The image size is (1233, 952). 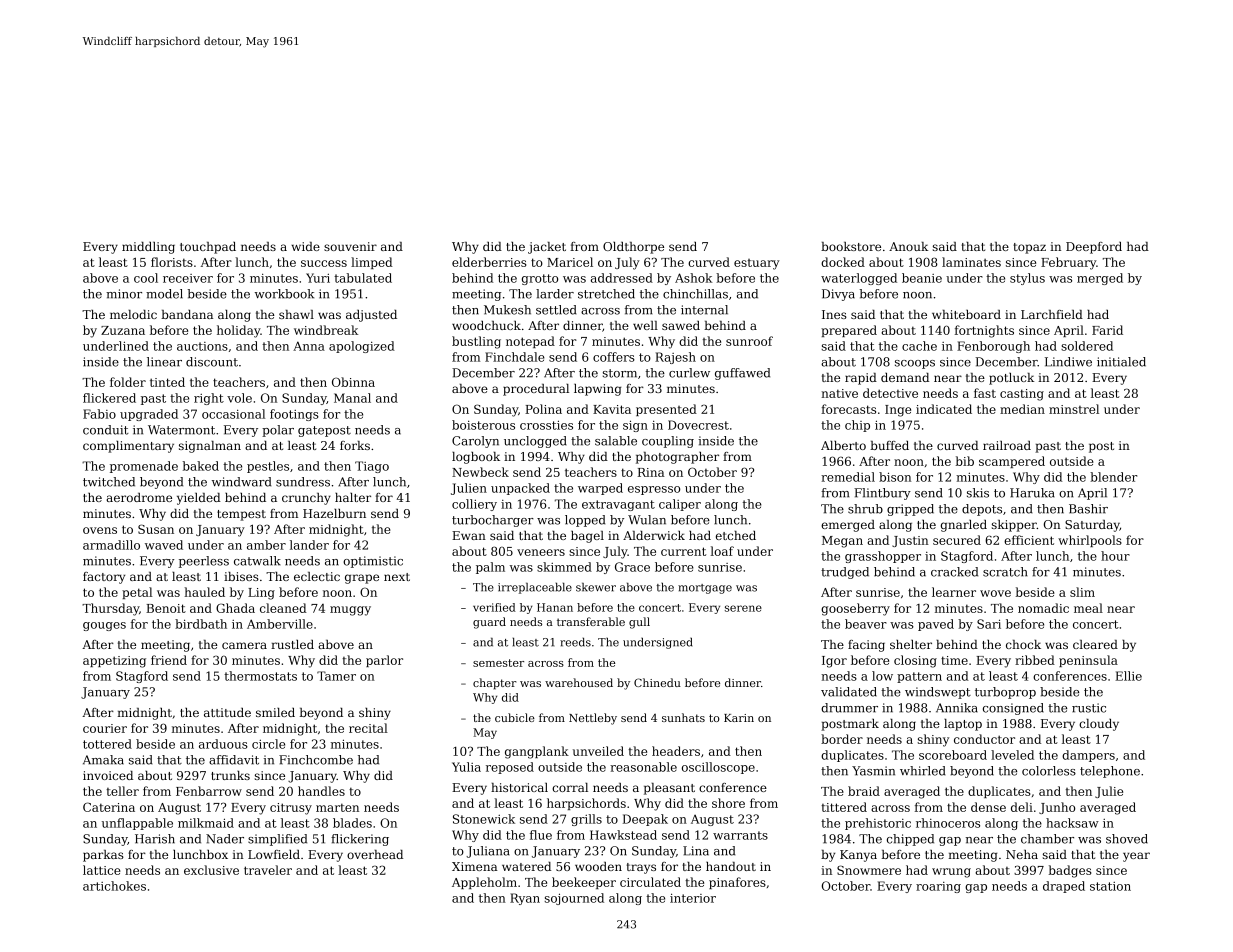 What do you see at coordinates (1094, 248) in the screenshot?
I see `Deepford` at bounding box center [1094, 248].
